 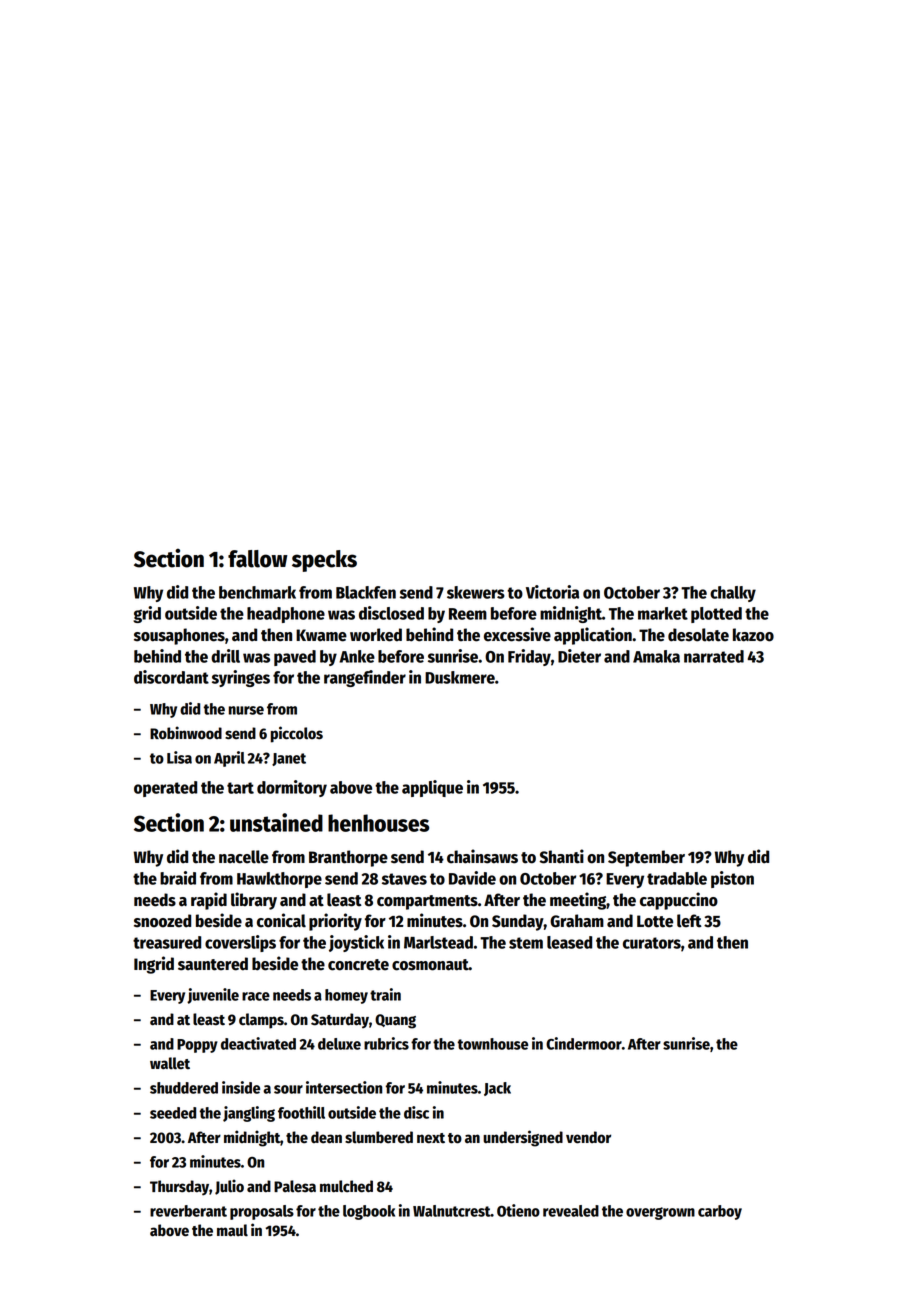 What do you see at coordinates (656, 656) in the image?
I see `Amaka` at bounding box center [656, 656].
